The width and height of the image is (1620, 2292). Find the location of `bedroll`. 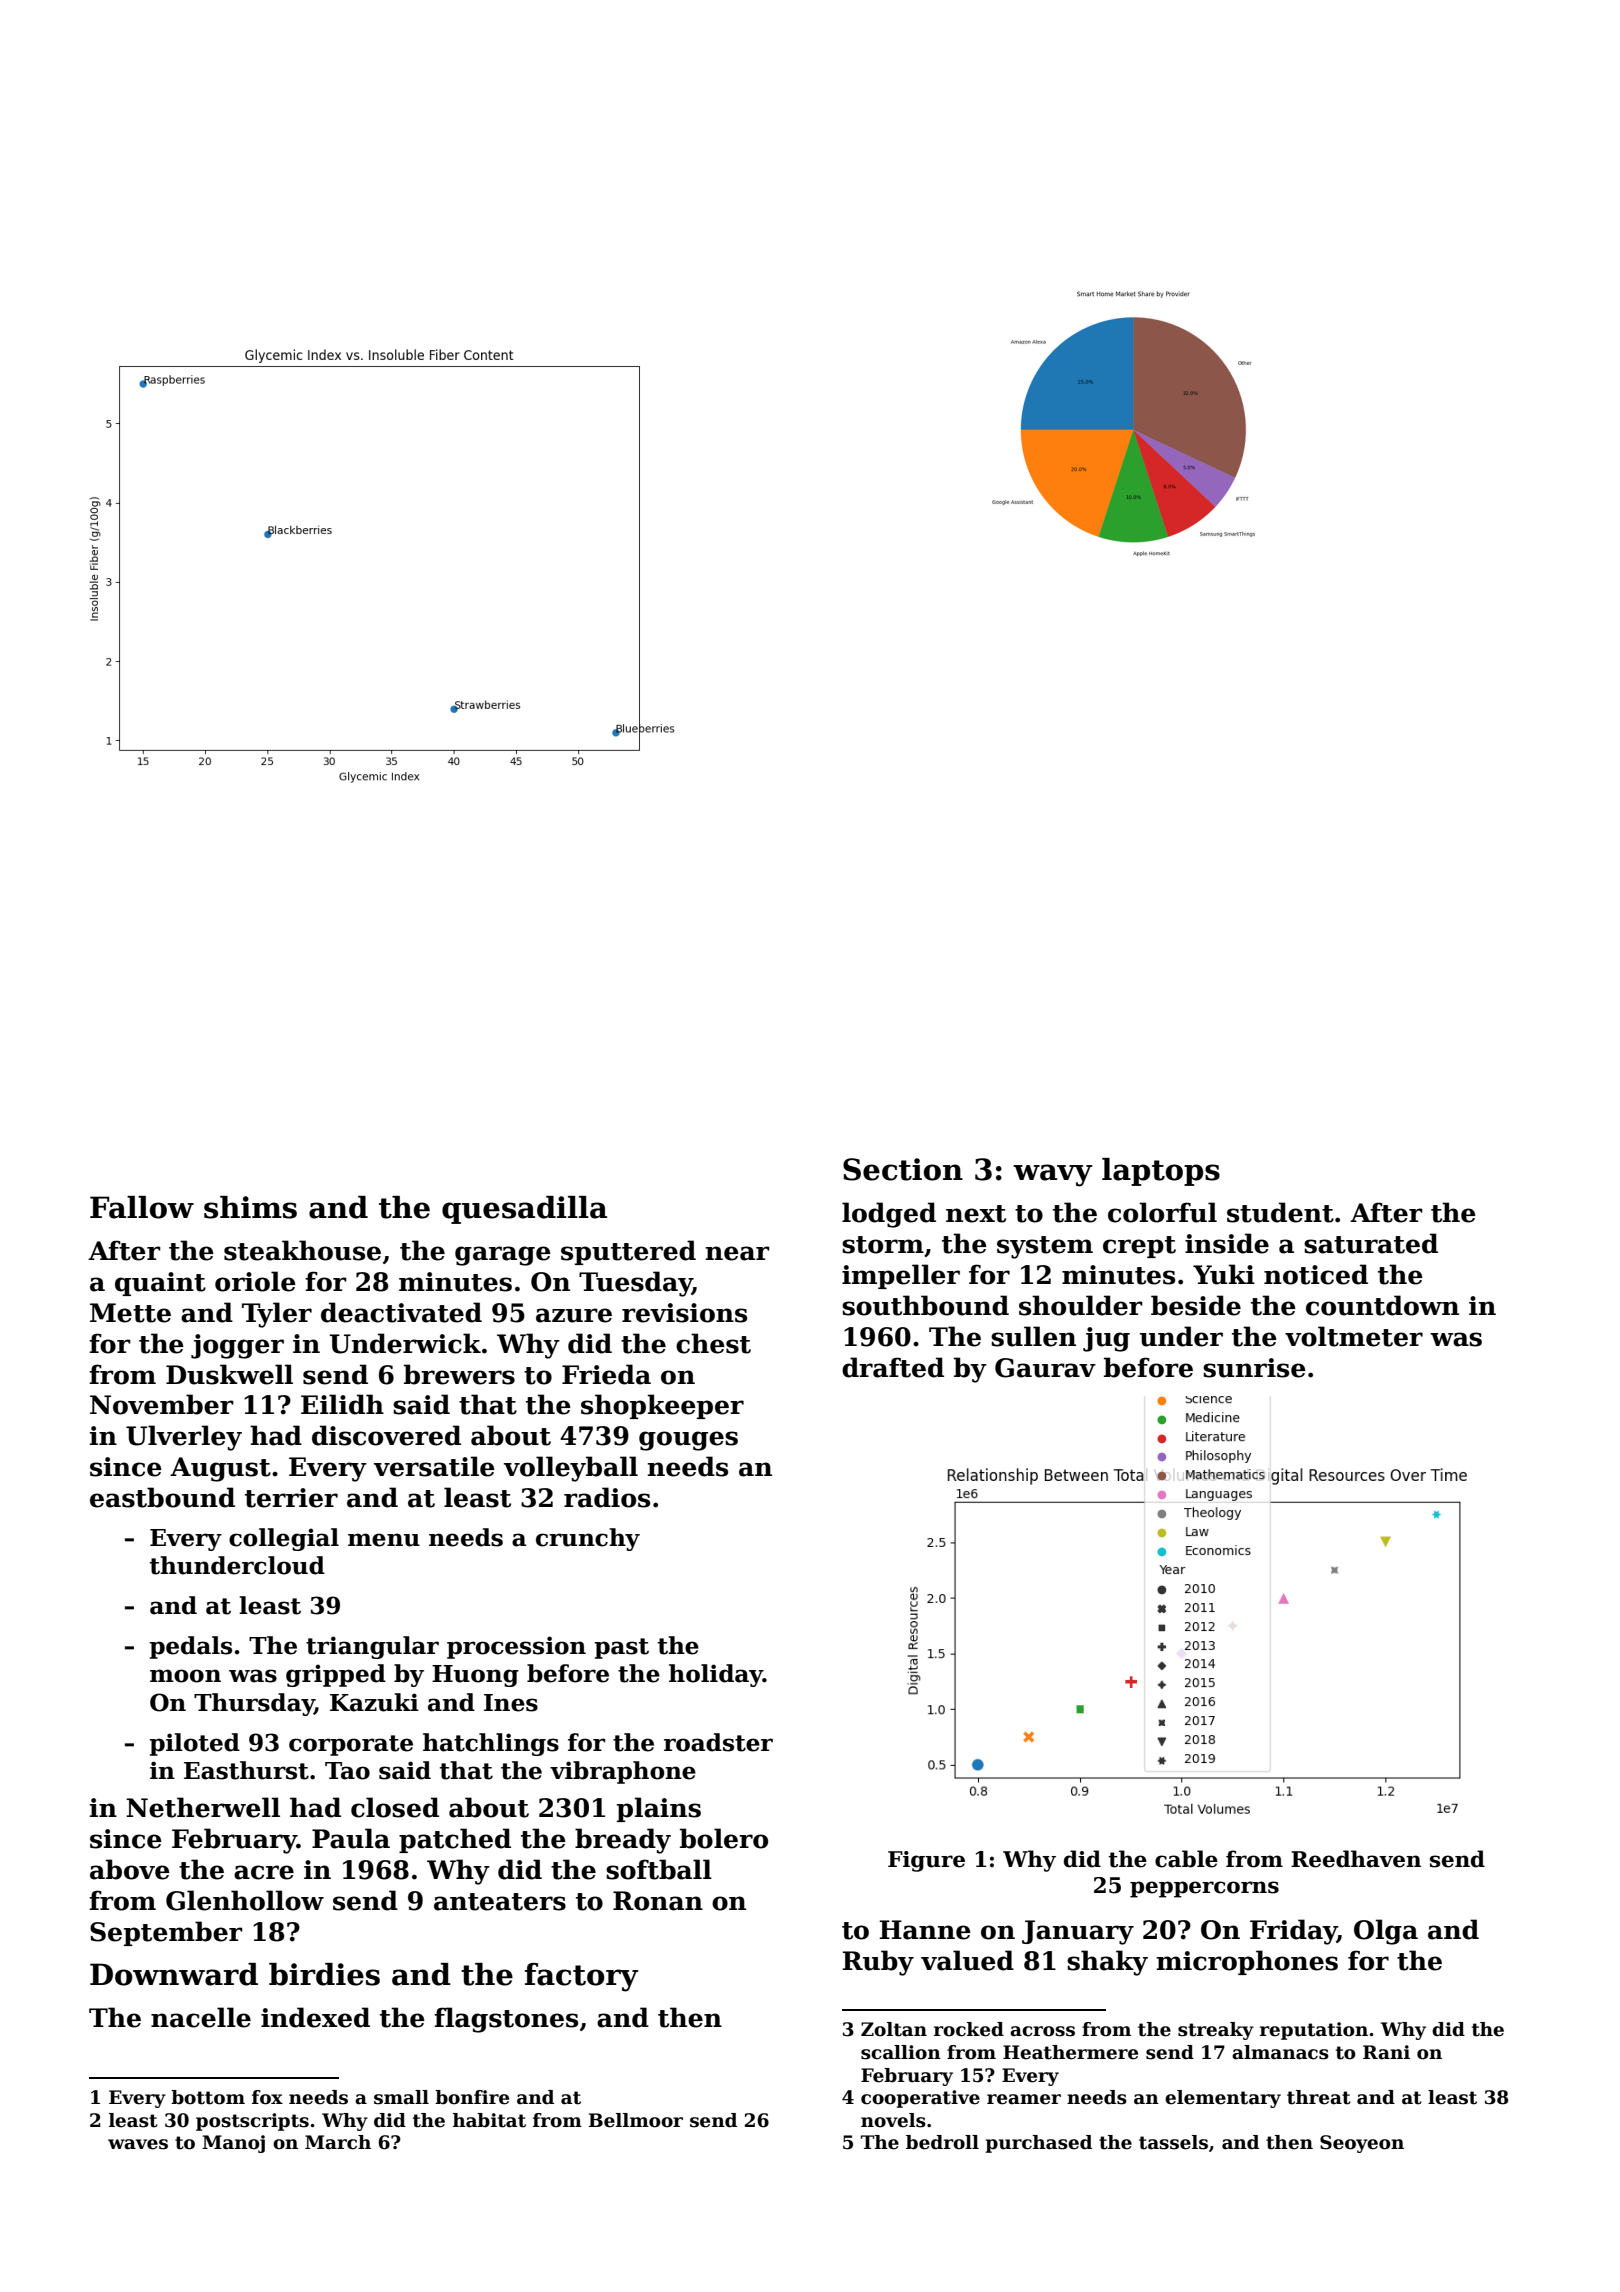

bedroll is located at coordinates (942, 2142).
